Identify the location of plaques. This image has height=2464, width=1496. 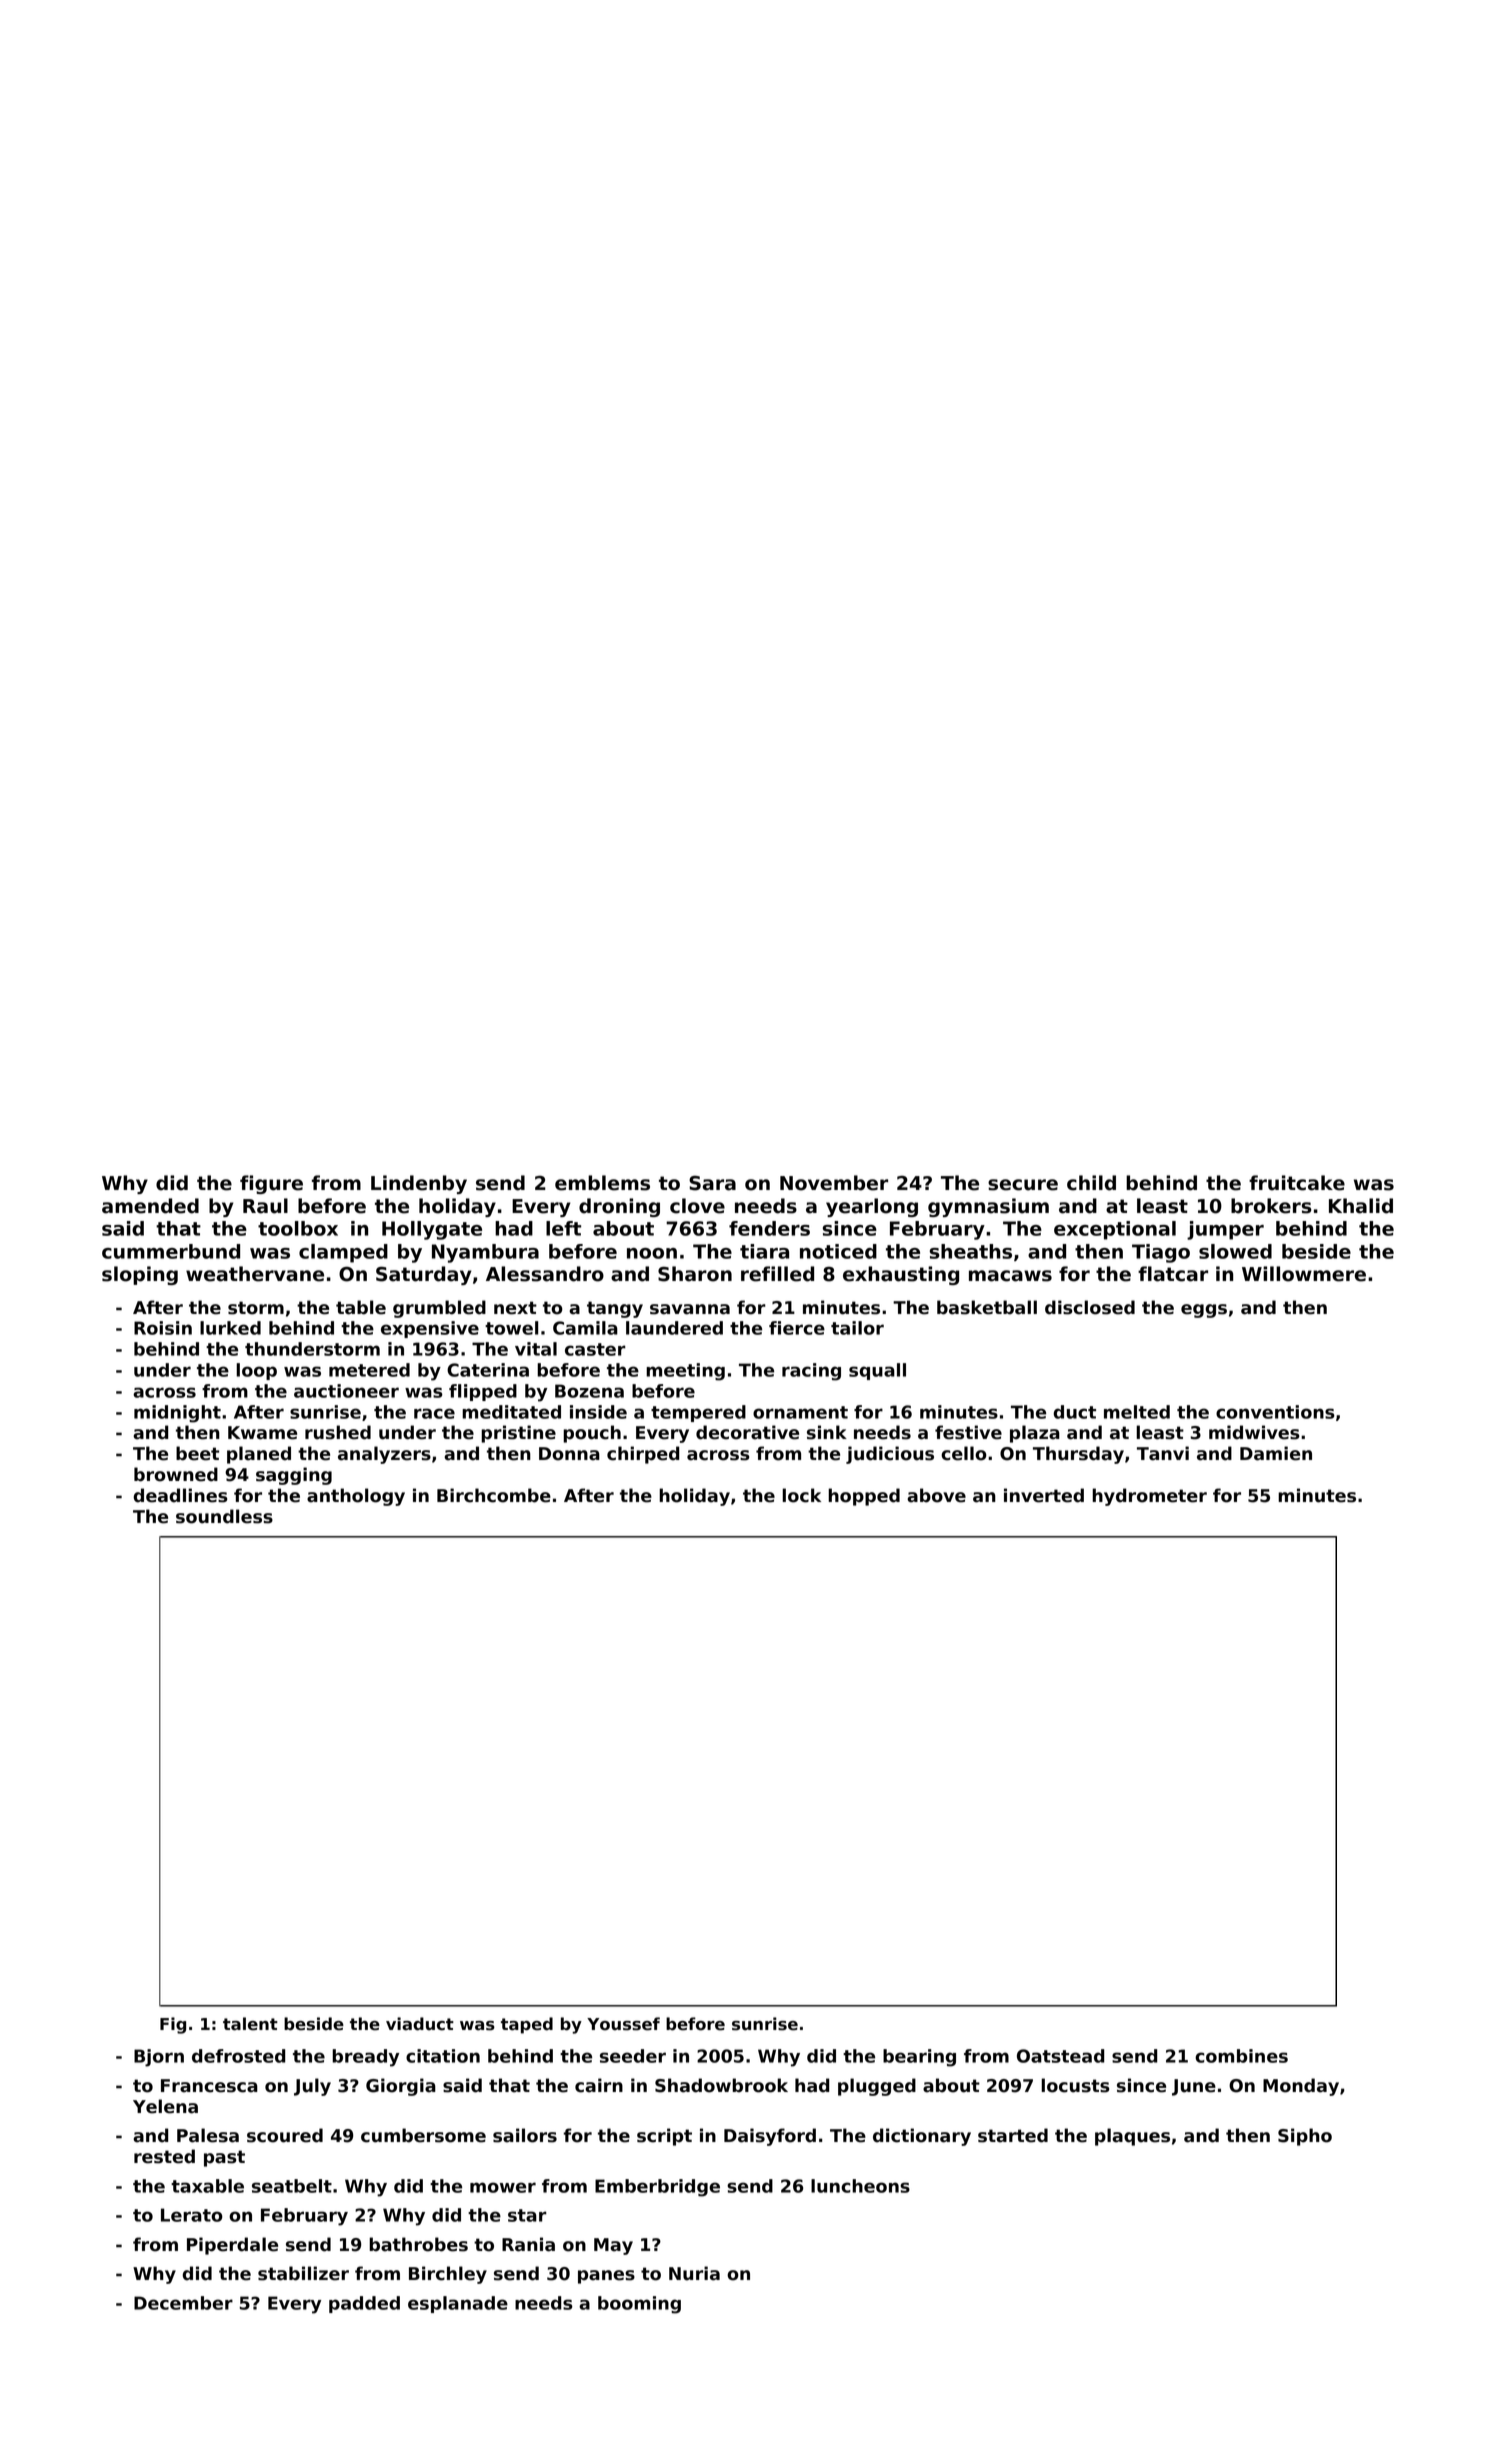
(1132, 2137).
